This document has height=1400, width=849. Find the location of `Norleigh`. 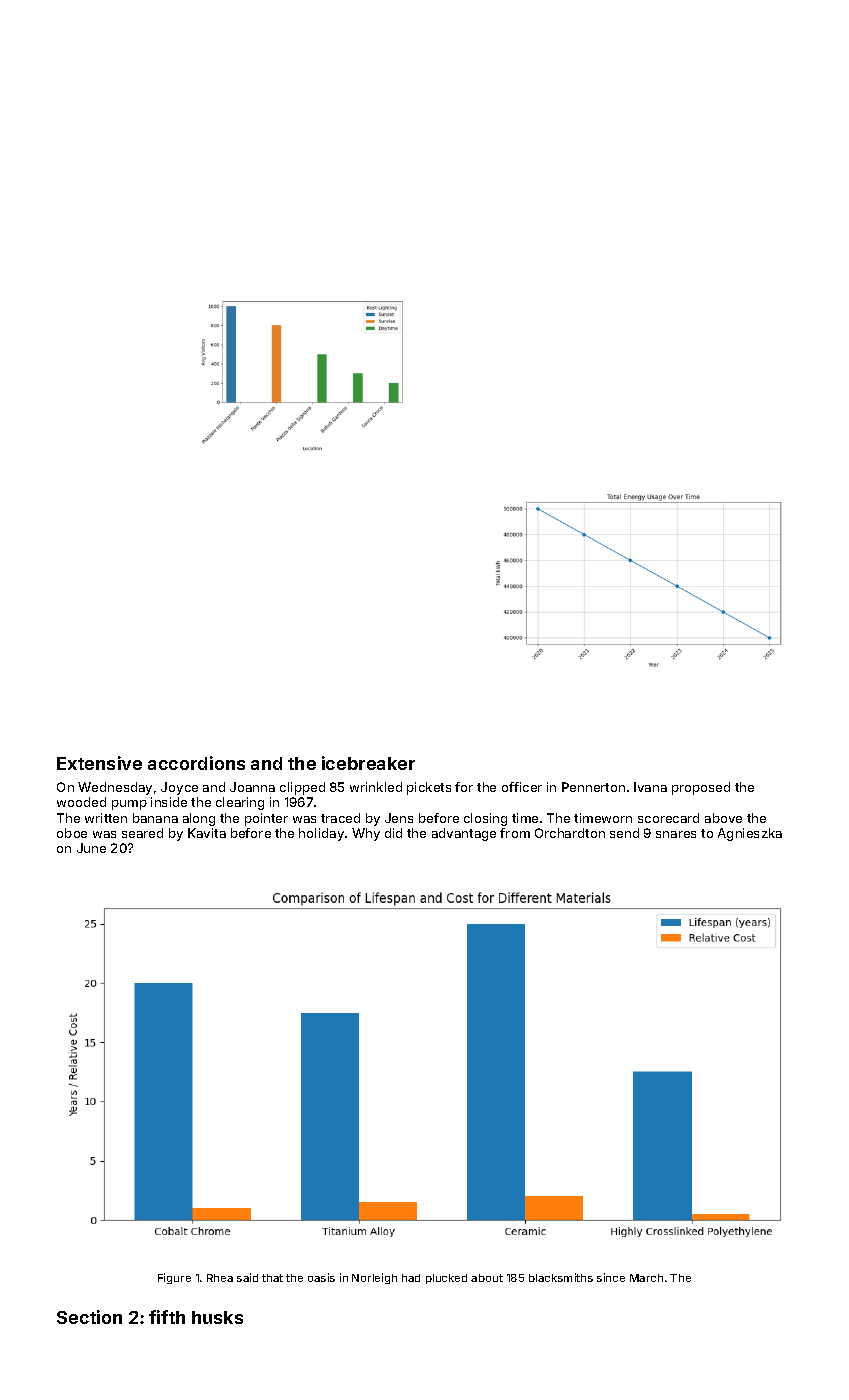

Norleigh is located at coordinates (374, 1278).
